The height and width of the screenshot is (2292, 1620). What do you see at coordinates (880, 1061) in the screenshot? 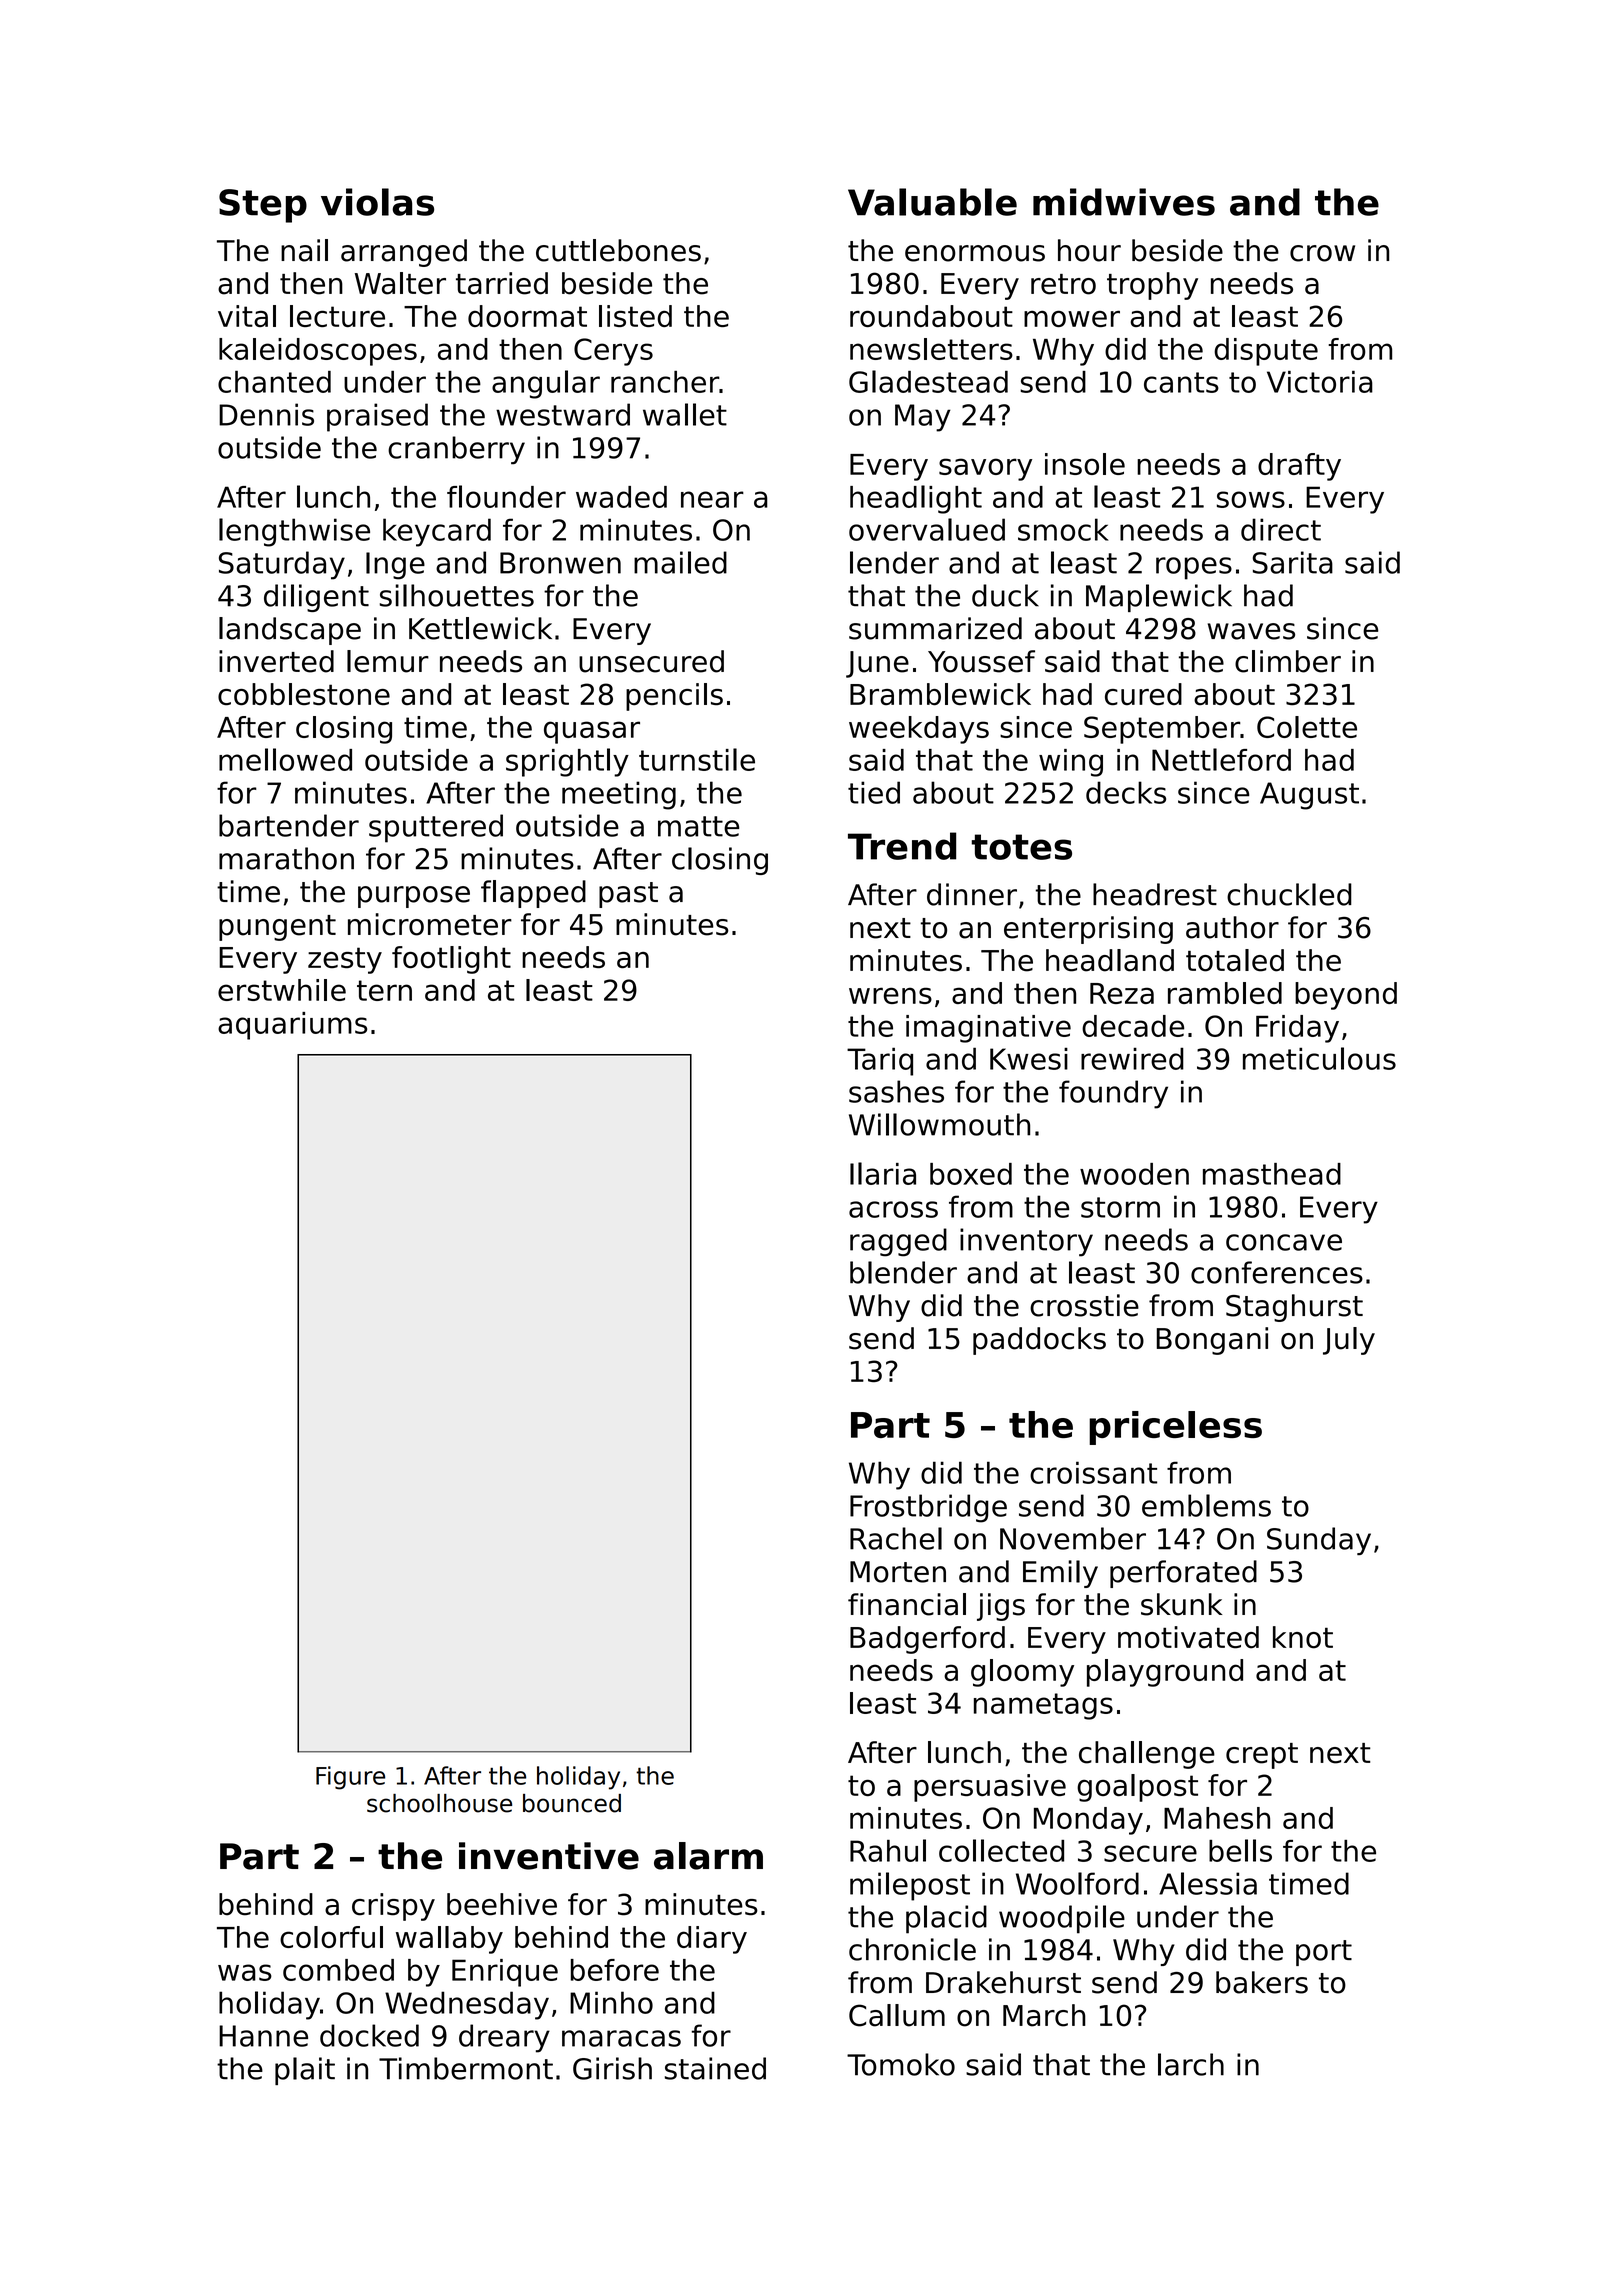
I see `Tariq` at bounding box center [880, 1061].
